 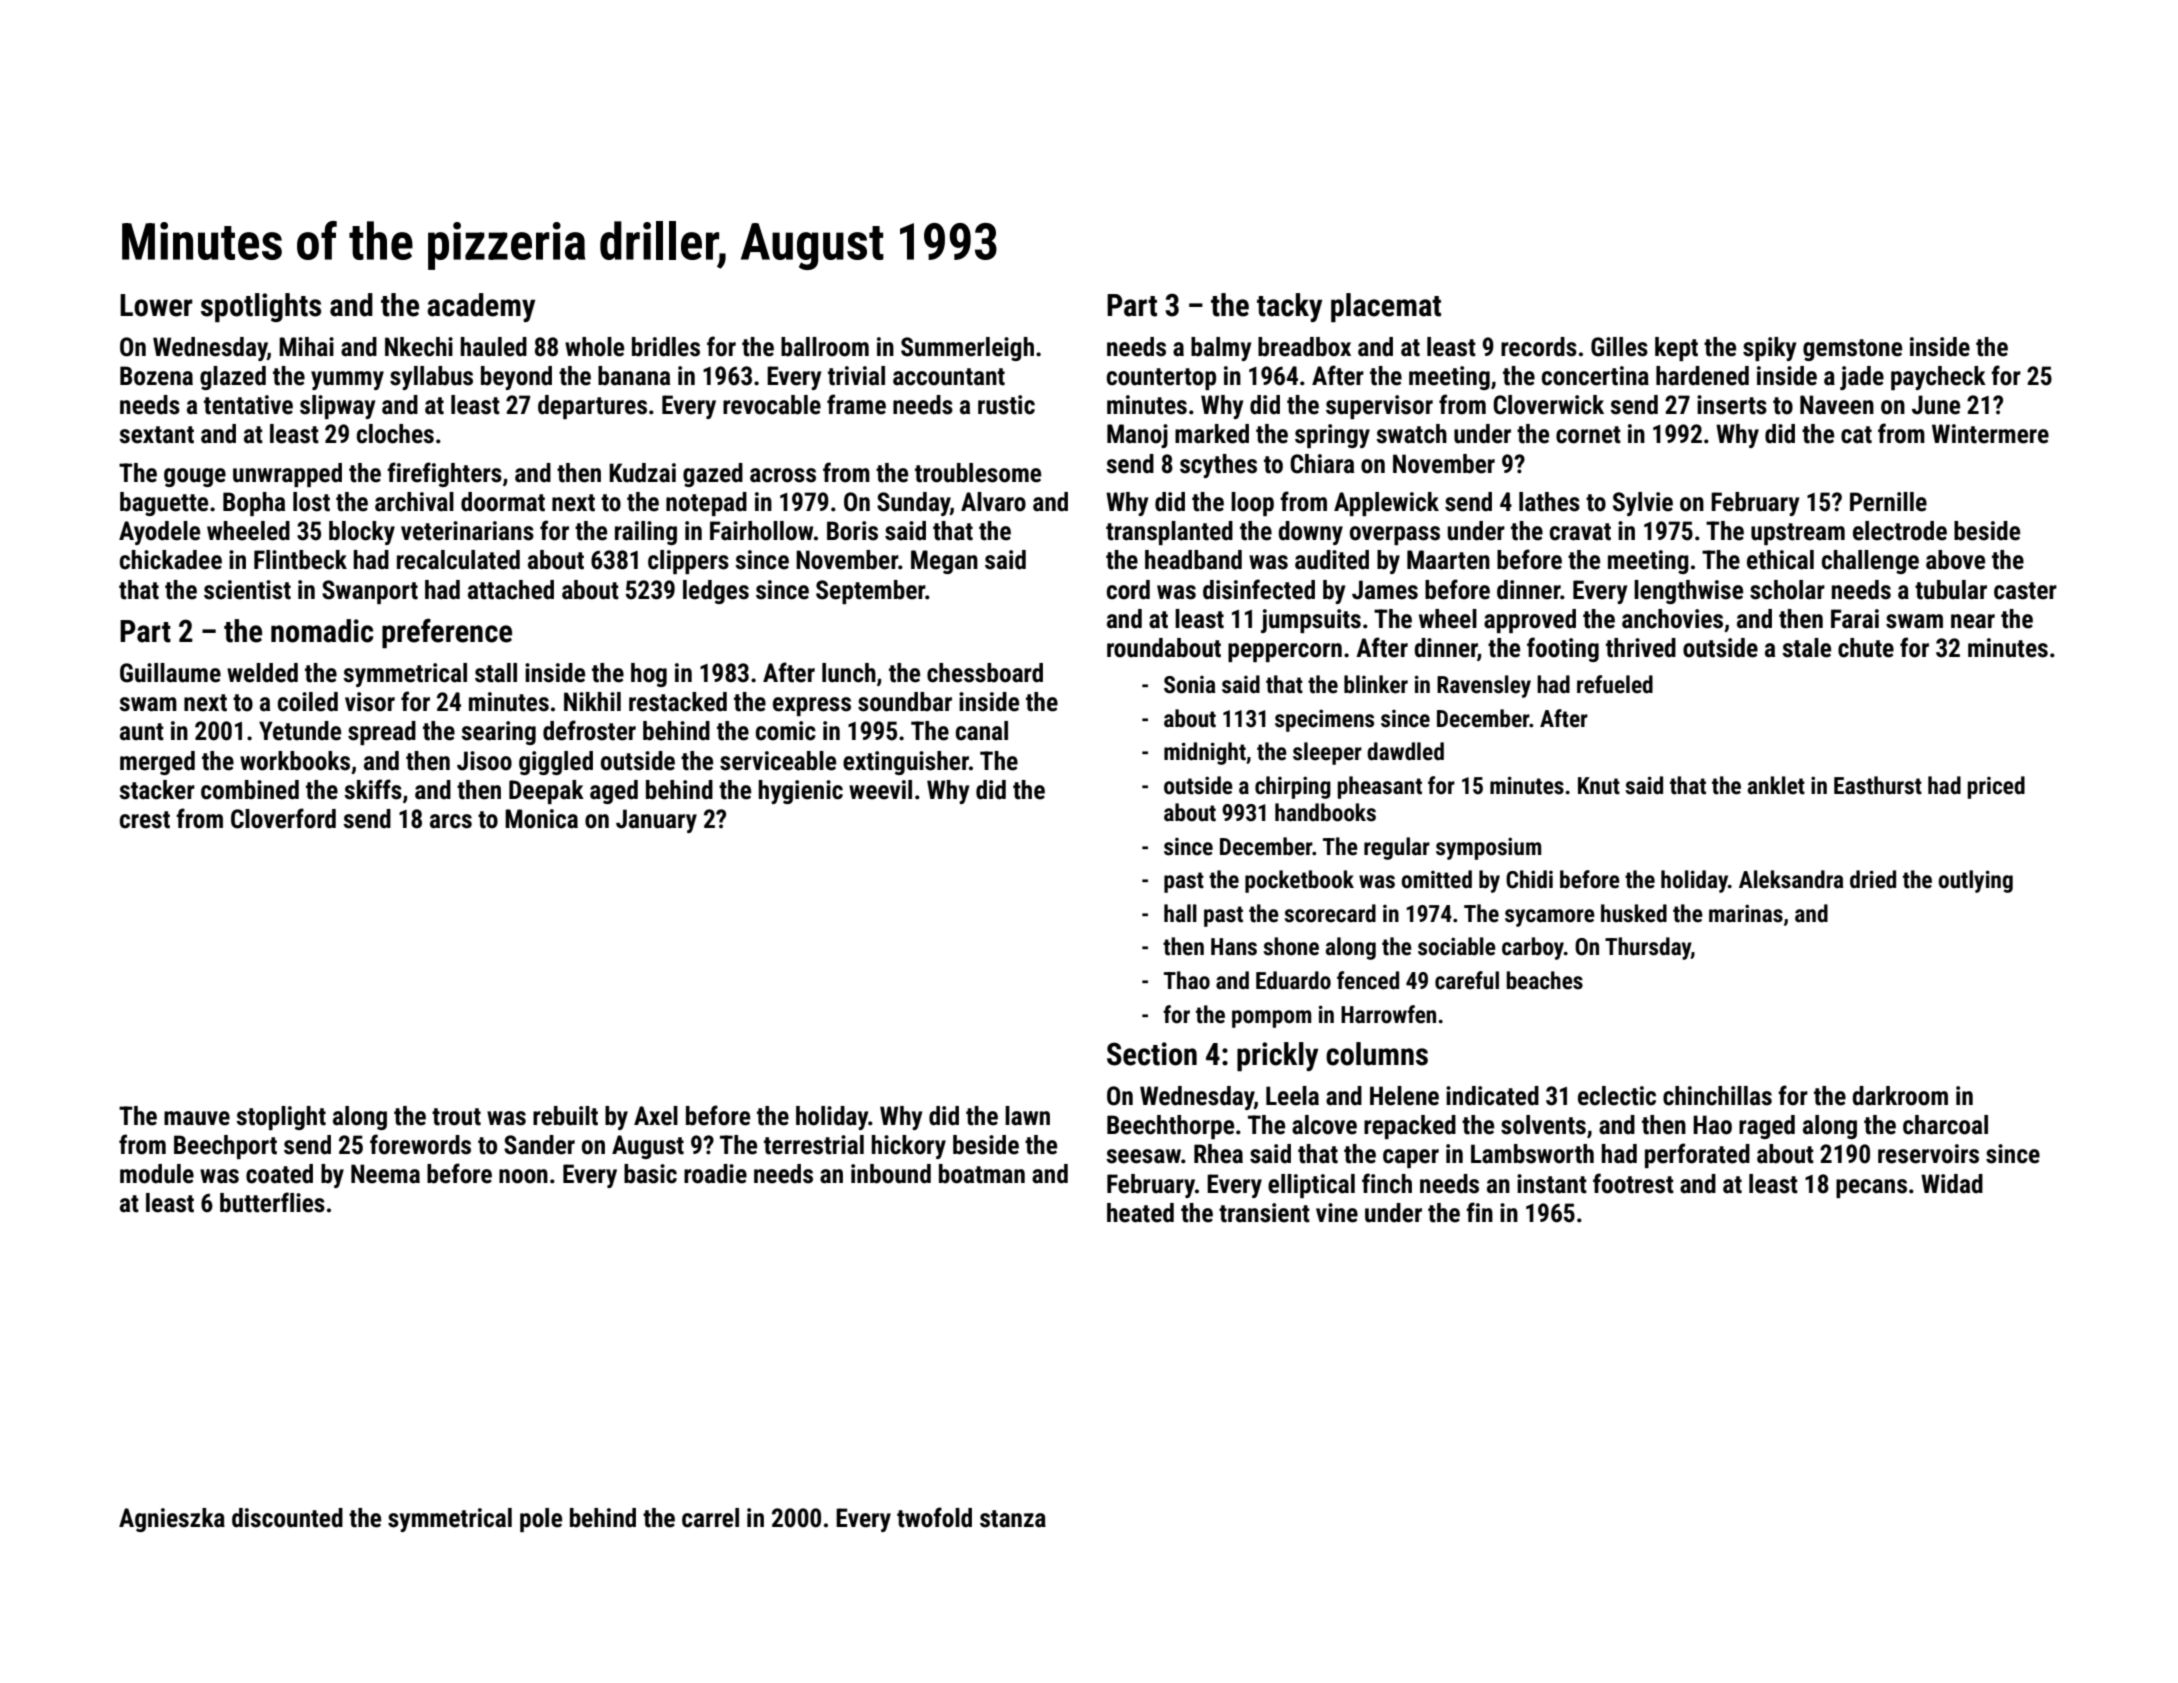 I want to click on Maarten, so click(x=1448, y=560).
